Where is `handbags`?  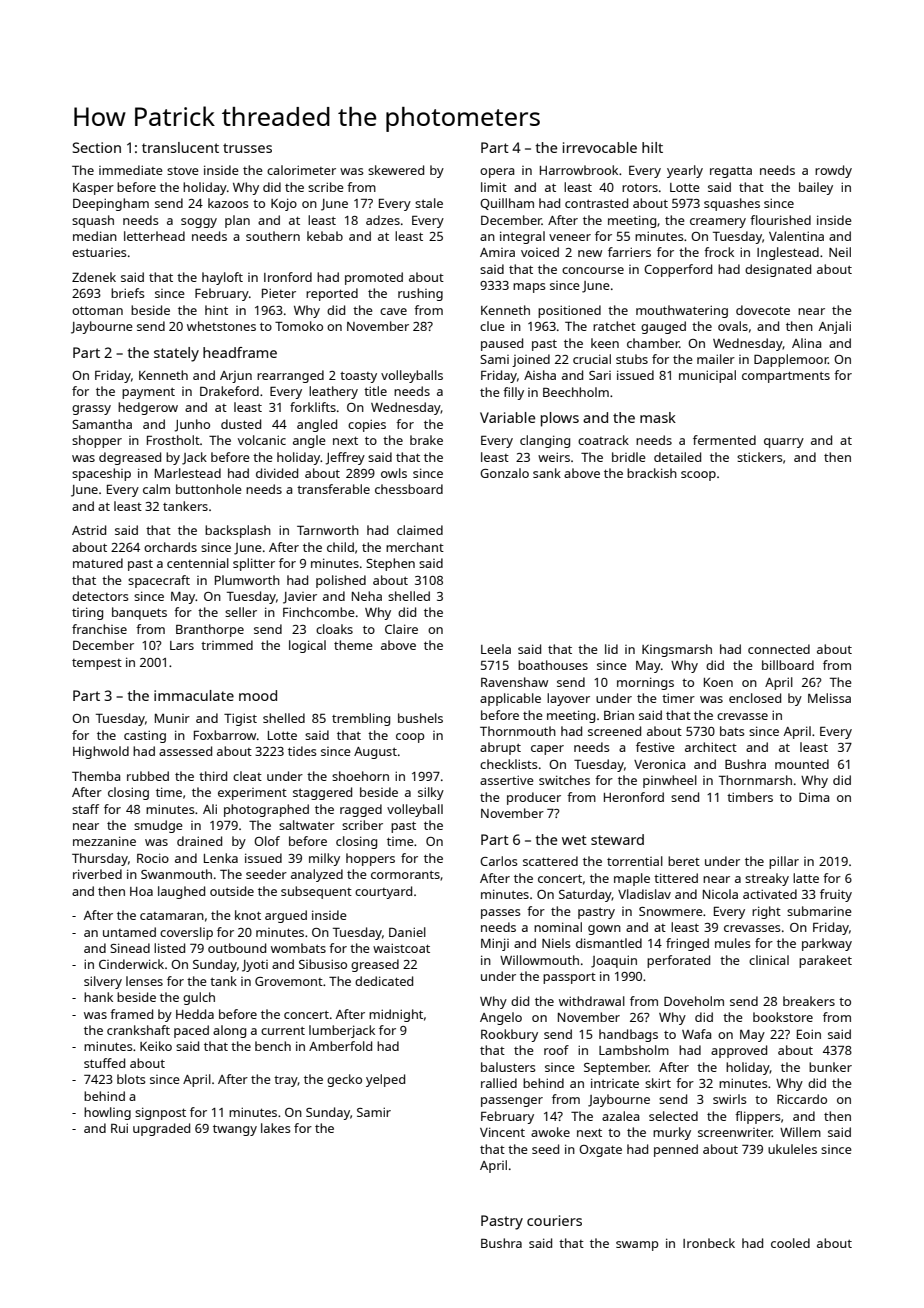
handbags is located at coordinates (628, 1035).
